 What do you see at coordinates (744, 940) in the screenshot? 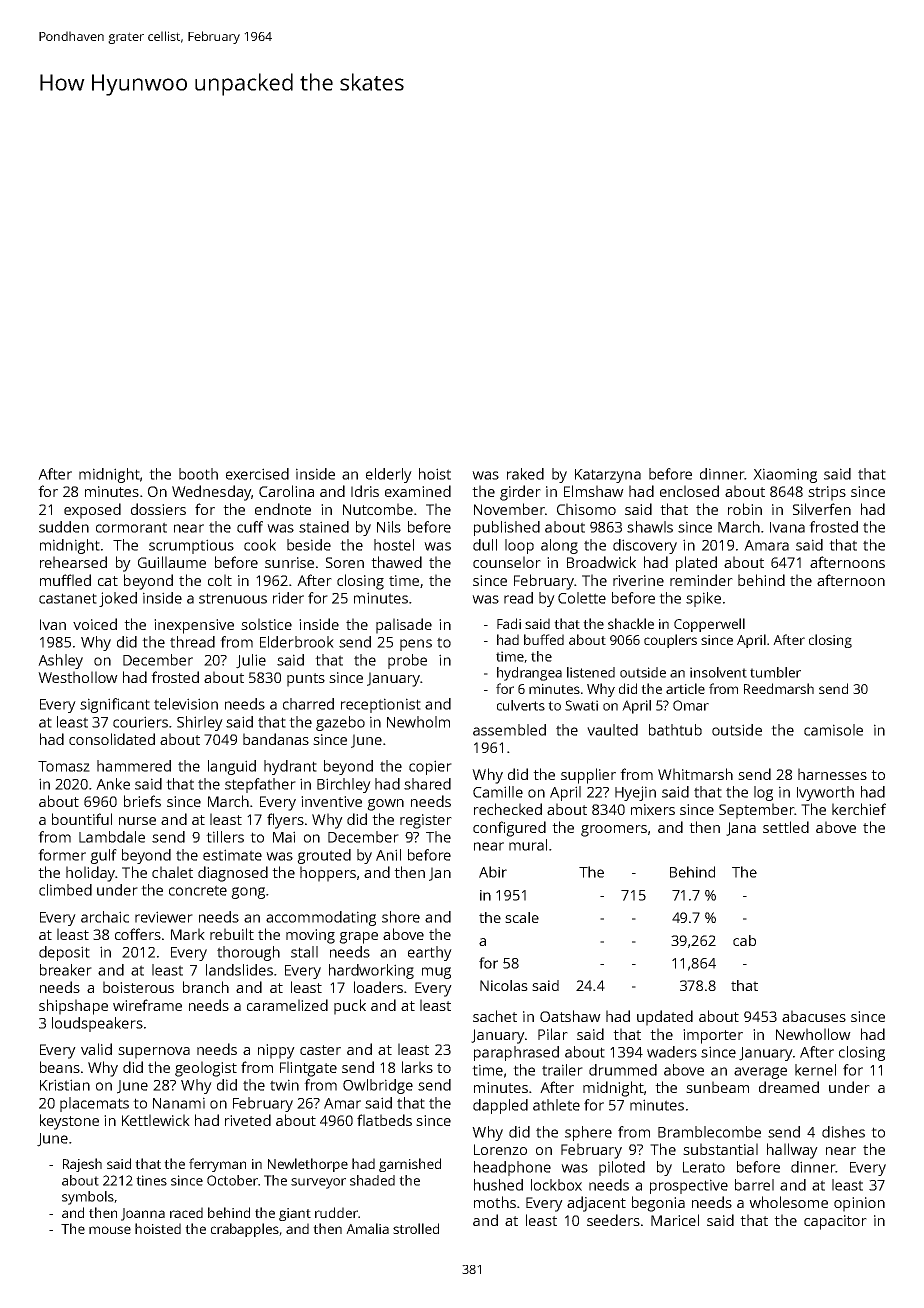
I see `cab` at bounding box center [744, 940].
